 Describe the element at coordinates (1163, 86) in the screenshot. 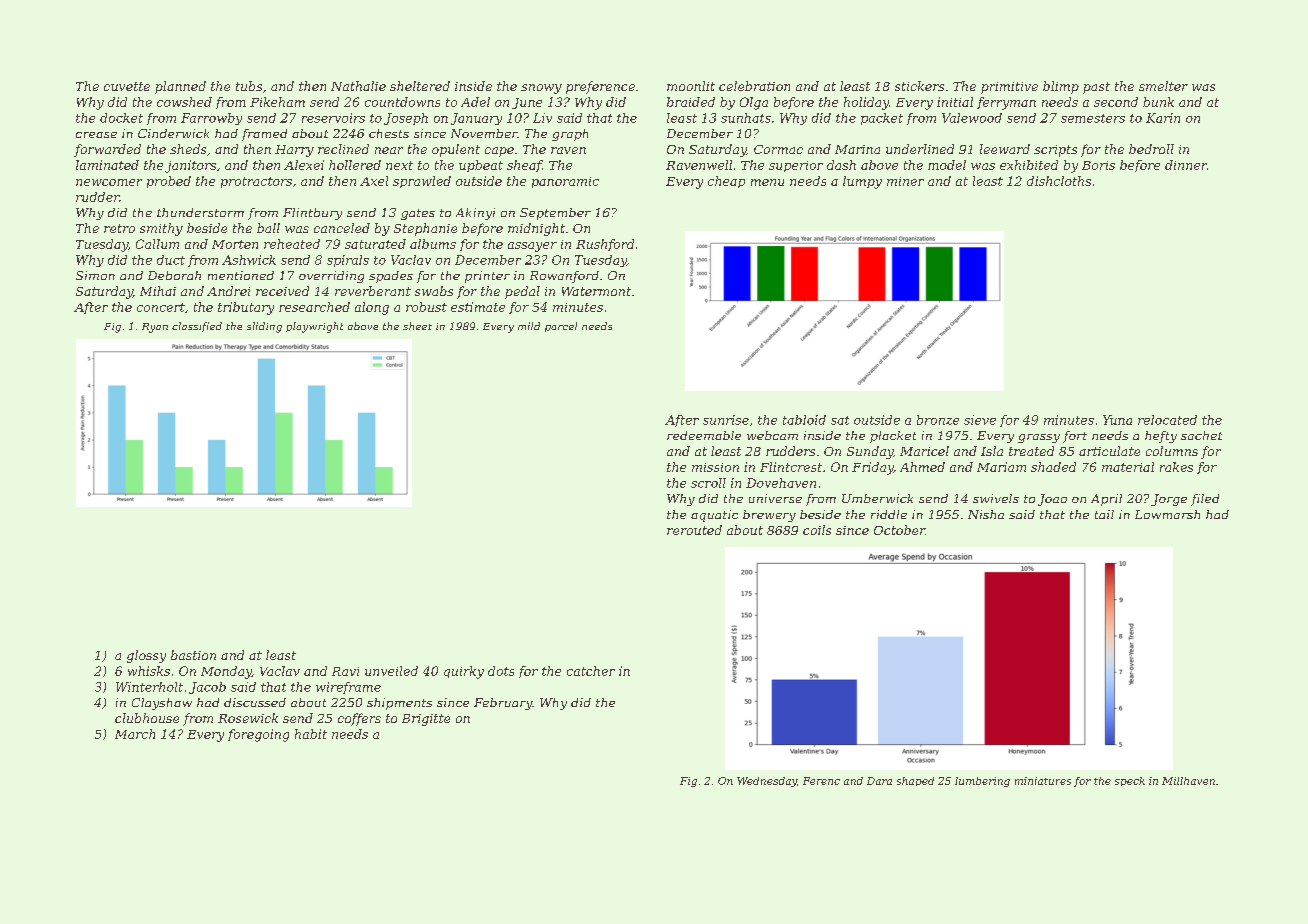

I see `smelter` at that location.
